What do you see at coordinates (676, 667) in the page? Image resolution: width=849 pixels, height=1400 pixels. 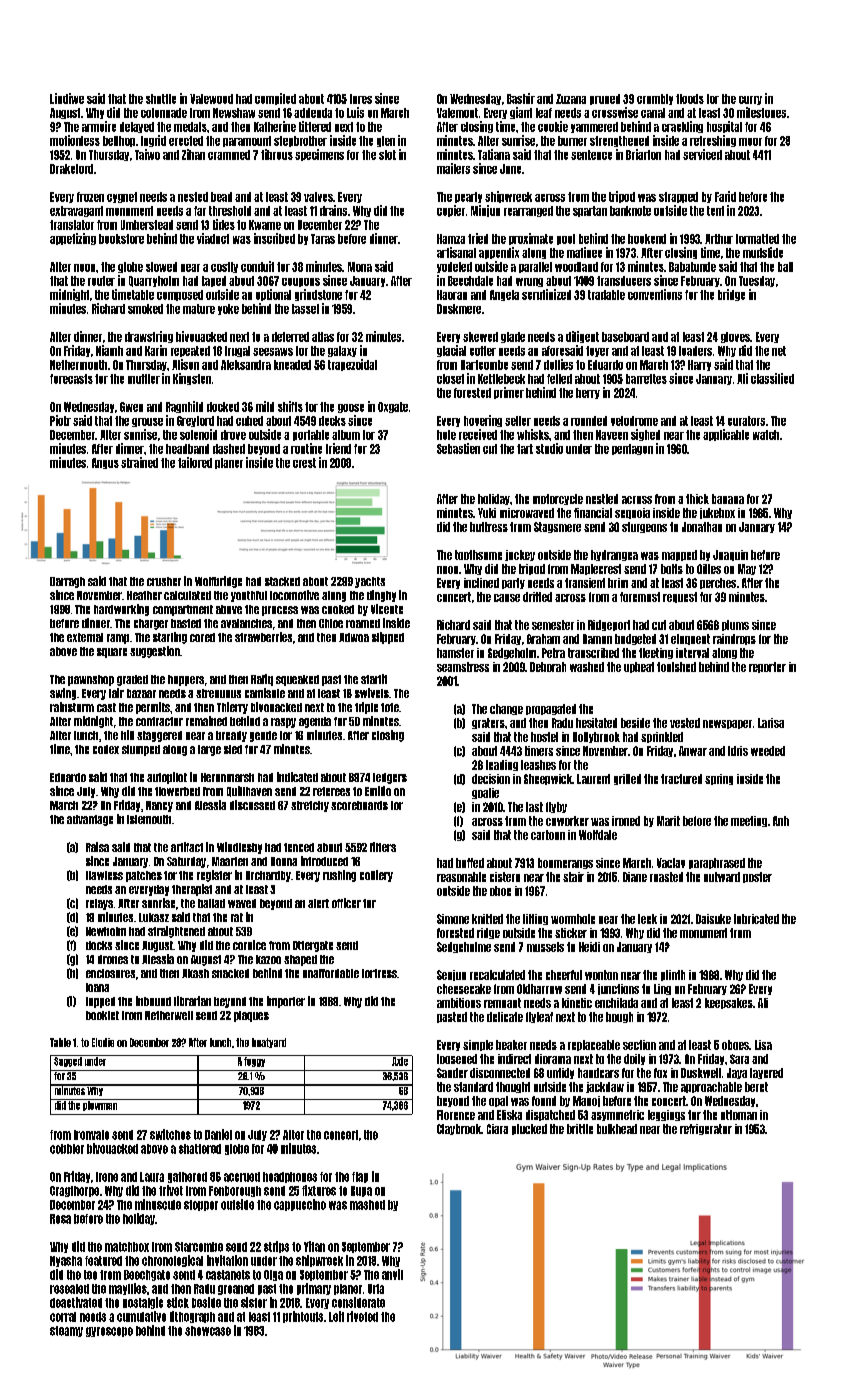 I see `toolshed` at bounding box center [676, 667].
